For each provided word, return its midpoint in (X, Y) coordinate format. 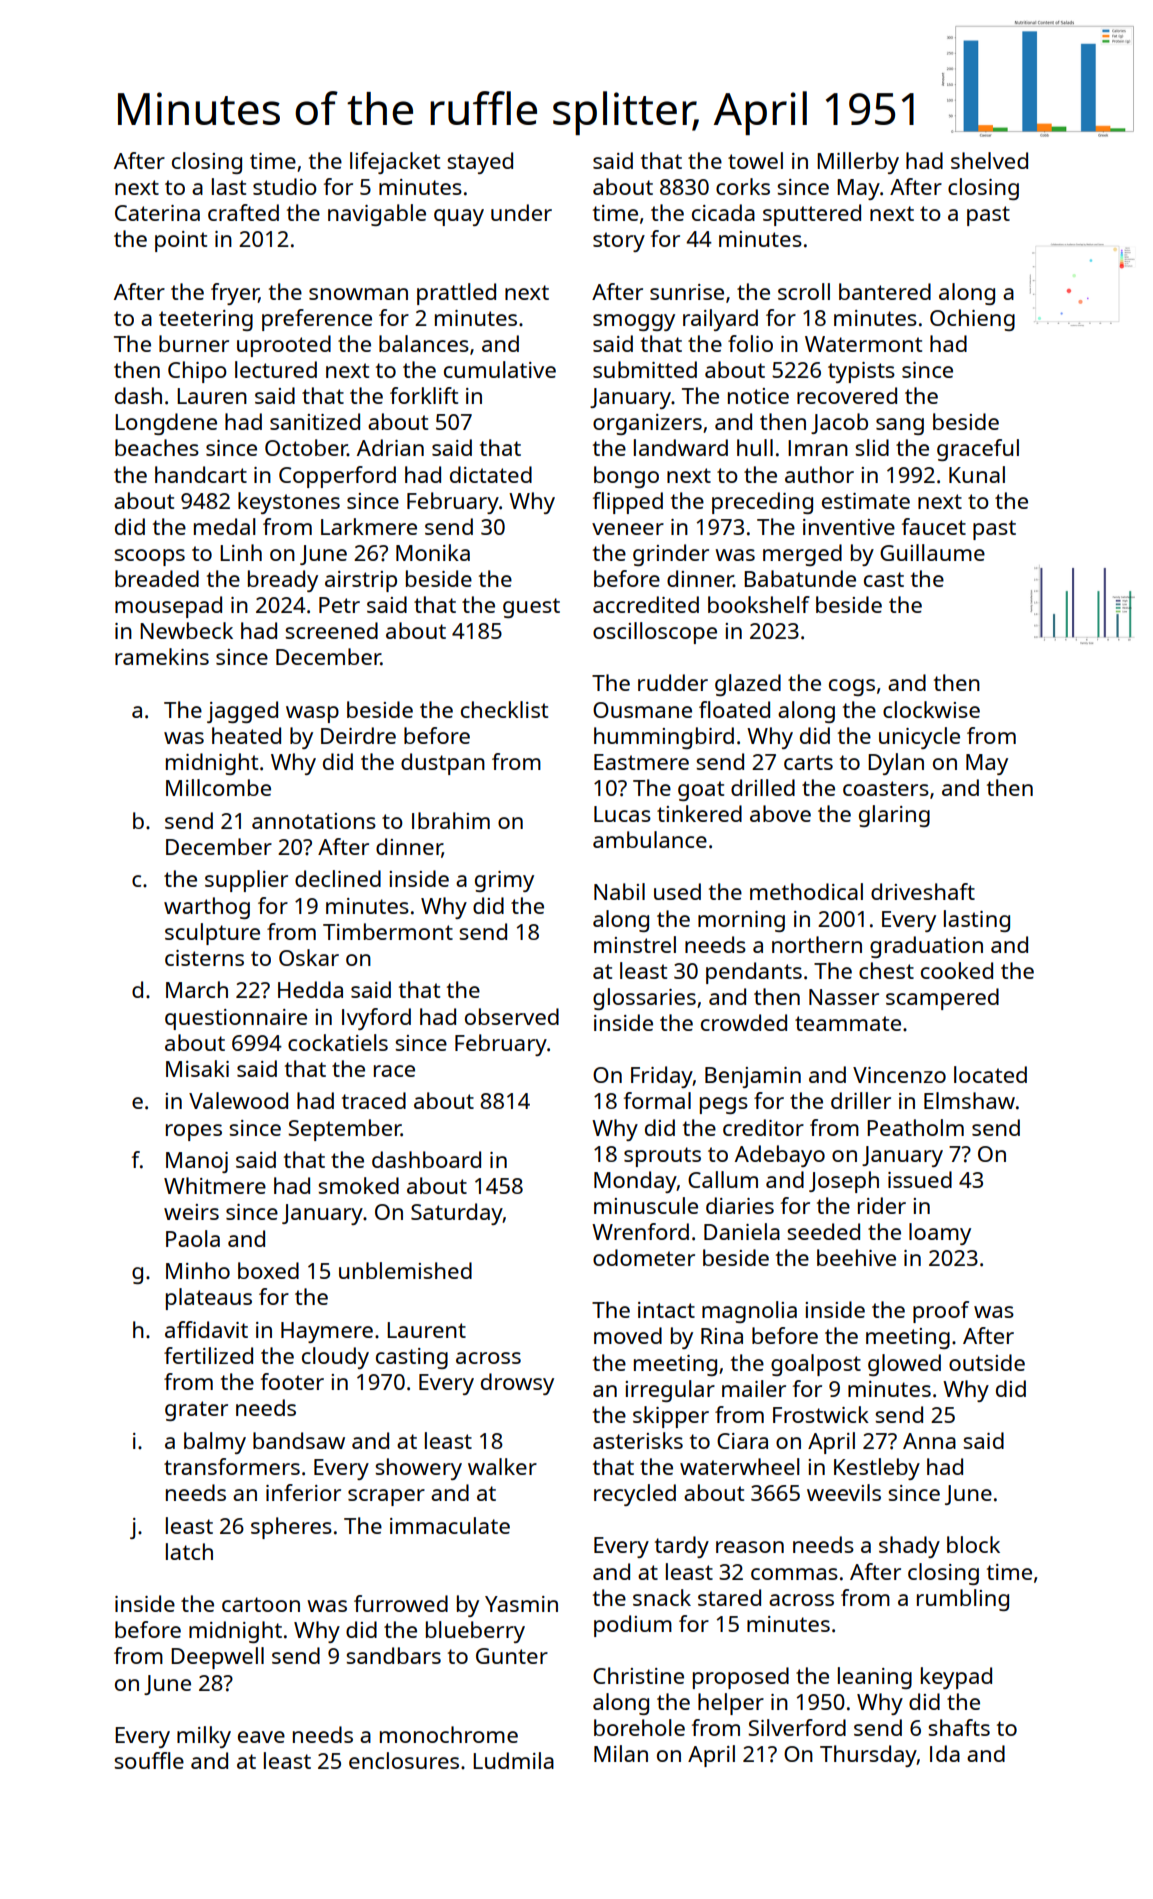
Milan (621, 1753)
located (990, 1074)
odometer (644, 1257)
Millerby (858, 163)
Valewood (238, 1100)
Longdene (166, 424)
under (521, 212)
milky (204, 1737)
